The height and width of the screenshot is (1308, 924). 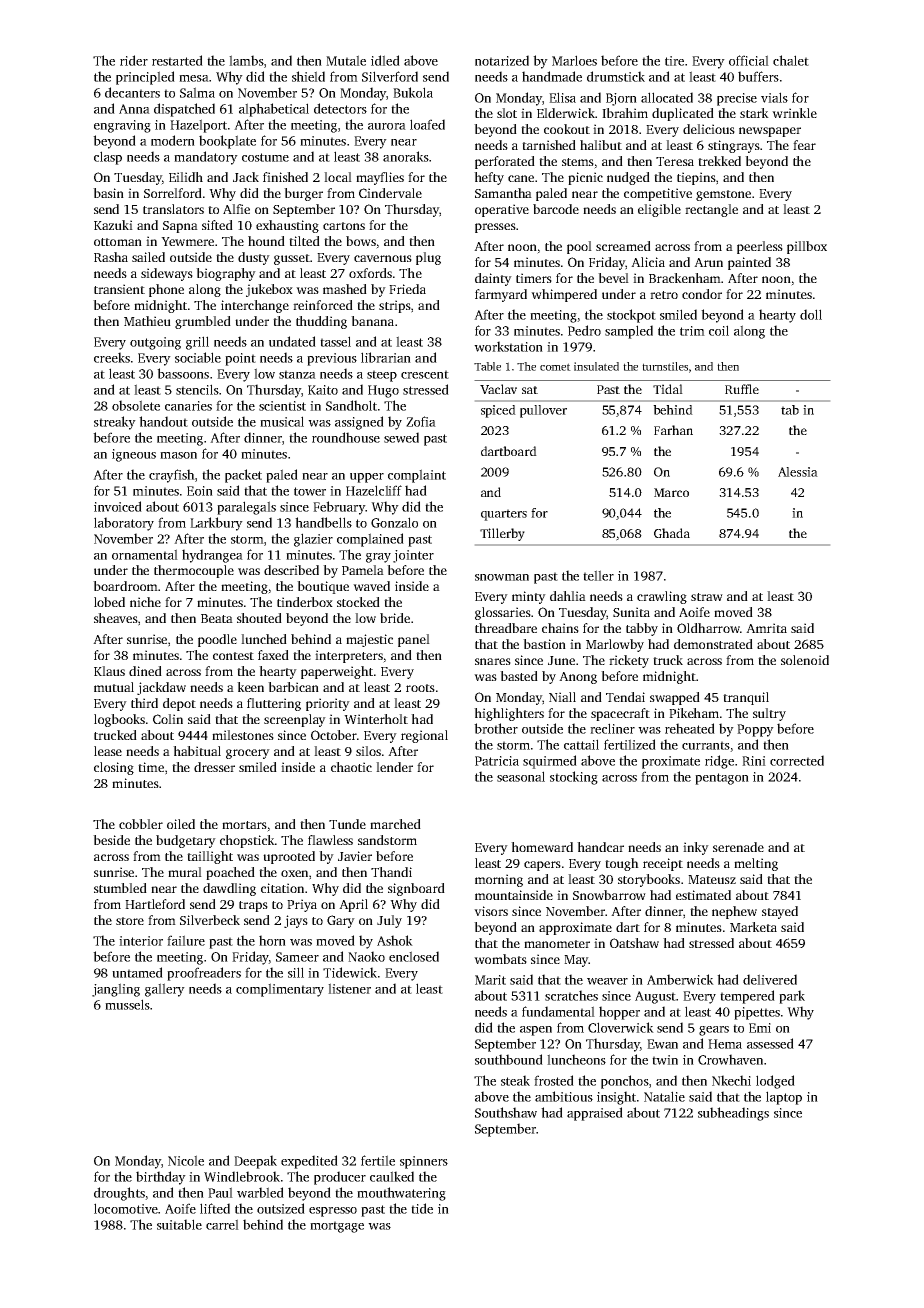 What do you see at coordinates (807, 247) in the screenshot?
I see `pillbox` at bounding box center [807, 247].
